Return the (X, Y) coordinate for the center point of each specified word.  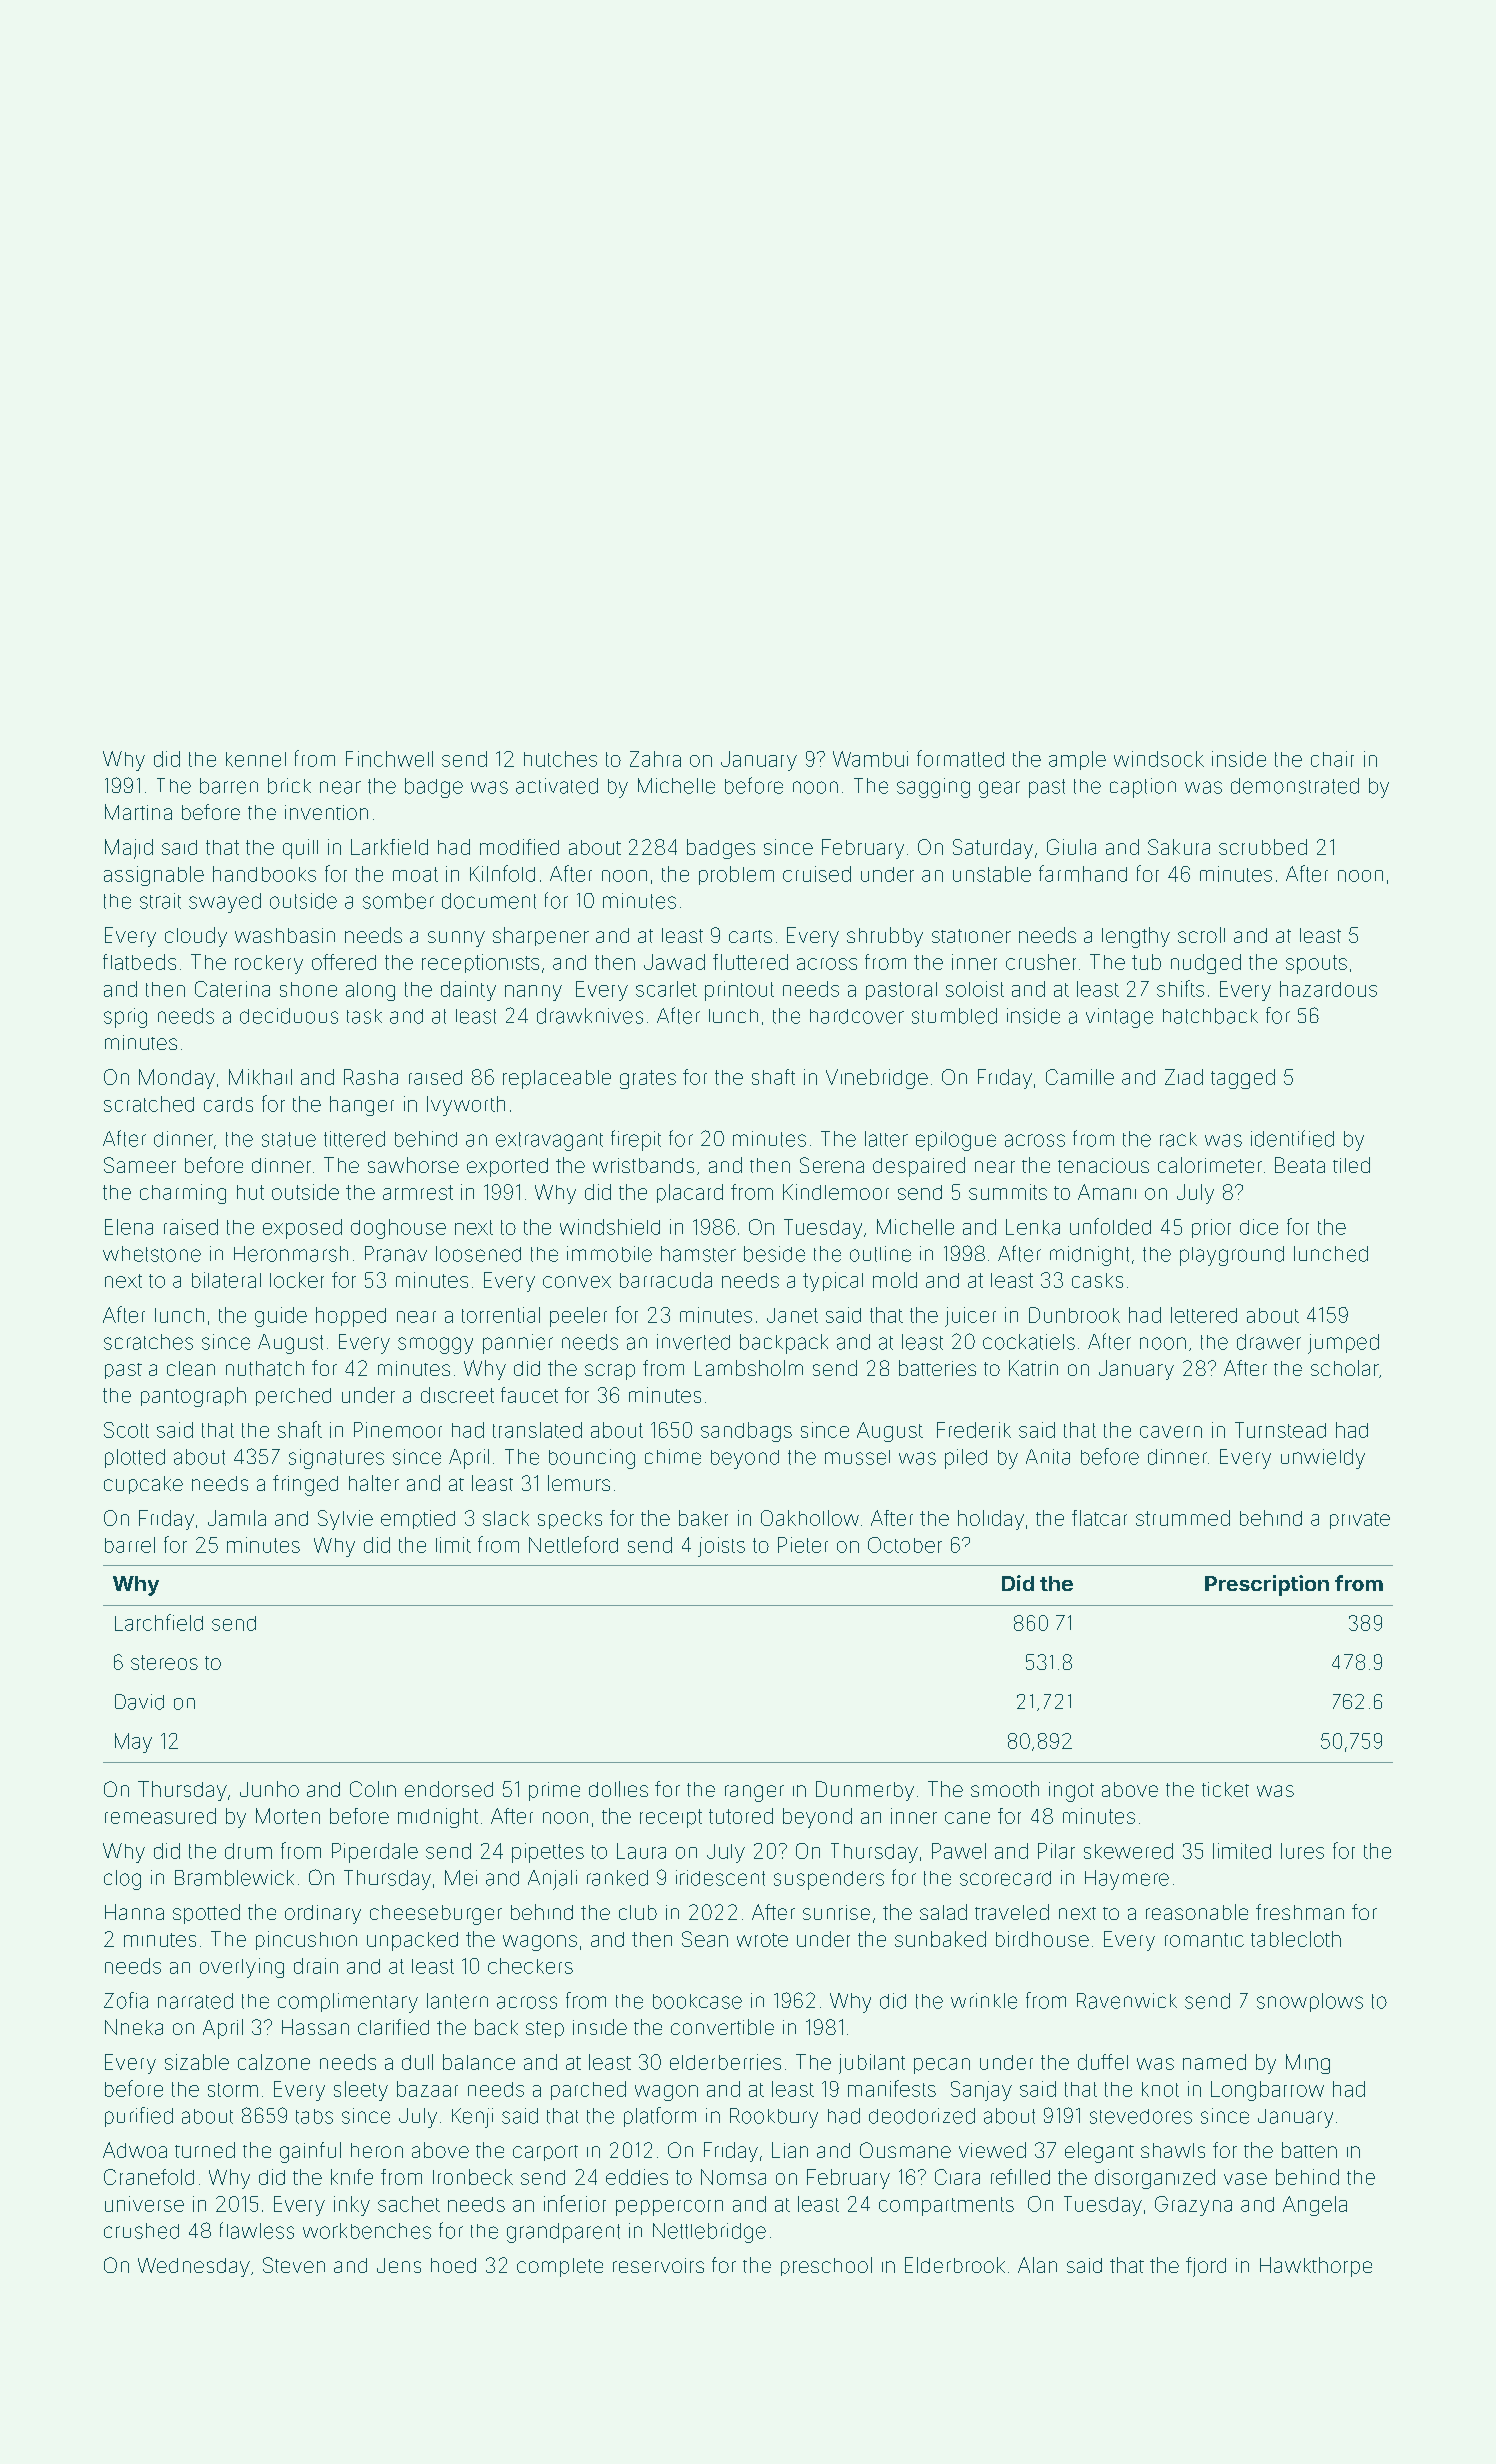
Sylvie (345, 1520)
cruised (817, 874)
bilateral (226, 1280)
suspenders (829, 1880)
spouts (1316, 964)
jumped (1343, 1344)
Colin (373, 1789)
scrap (610, 1372)
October (905, 1545)
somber (398, 901)
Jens (399, 2265)
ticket (1225, 1789)
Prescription (1267, 1585)
